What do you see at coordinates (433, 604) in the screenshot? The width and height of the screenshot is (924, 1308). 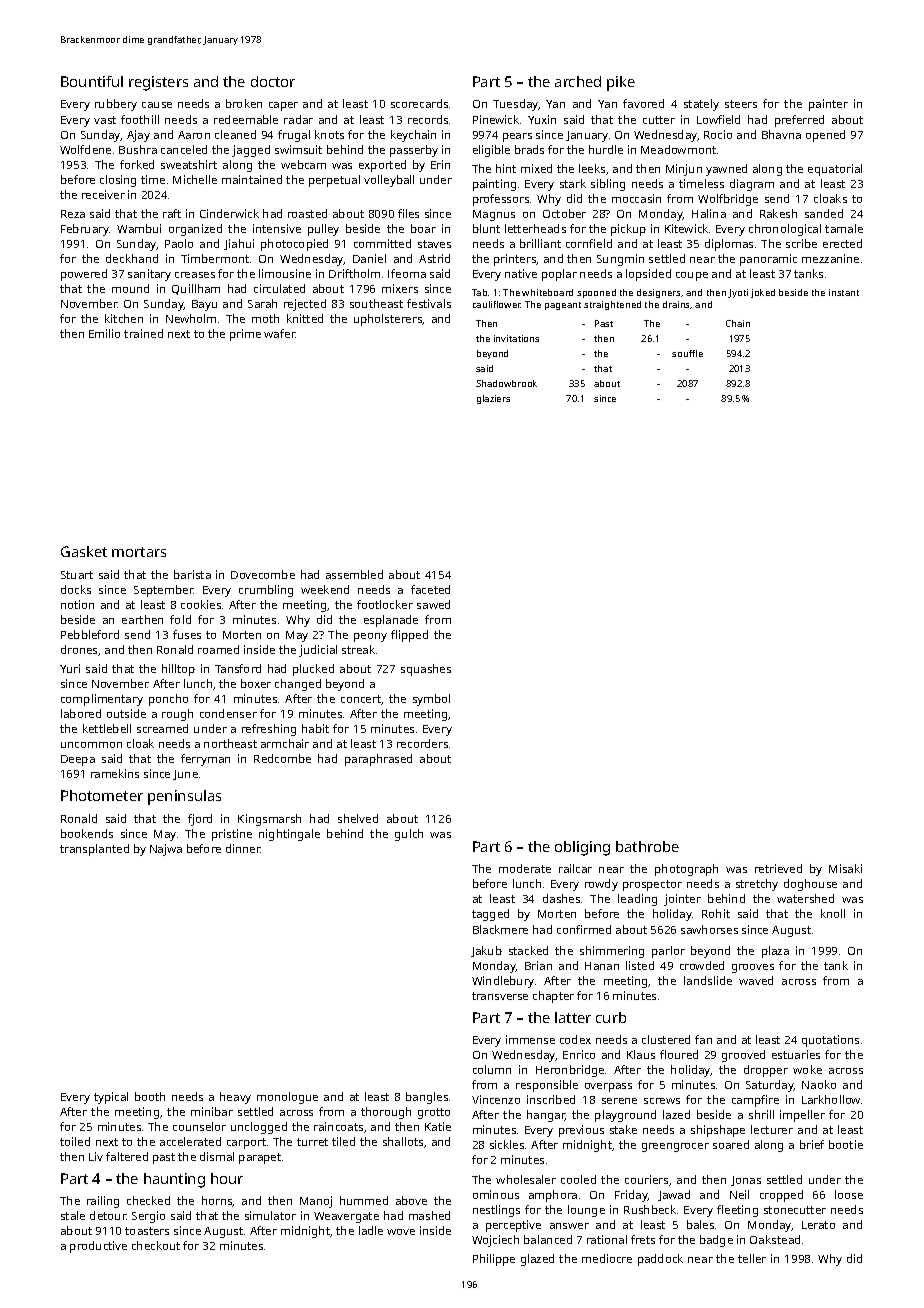 I see `sawed` at bounding box center [433, 604].
